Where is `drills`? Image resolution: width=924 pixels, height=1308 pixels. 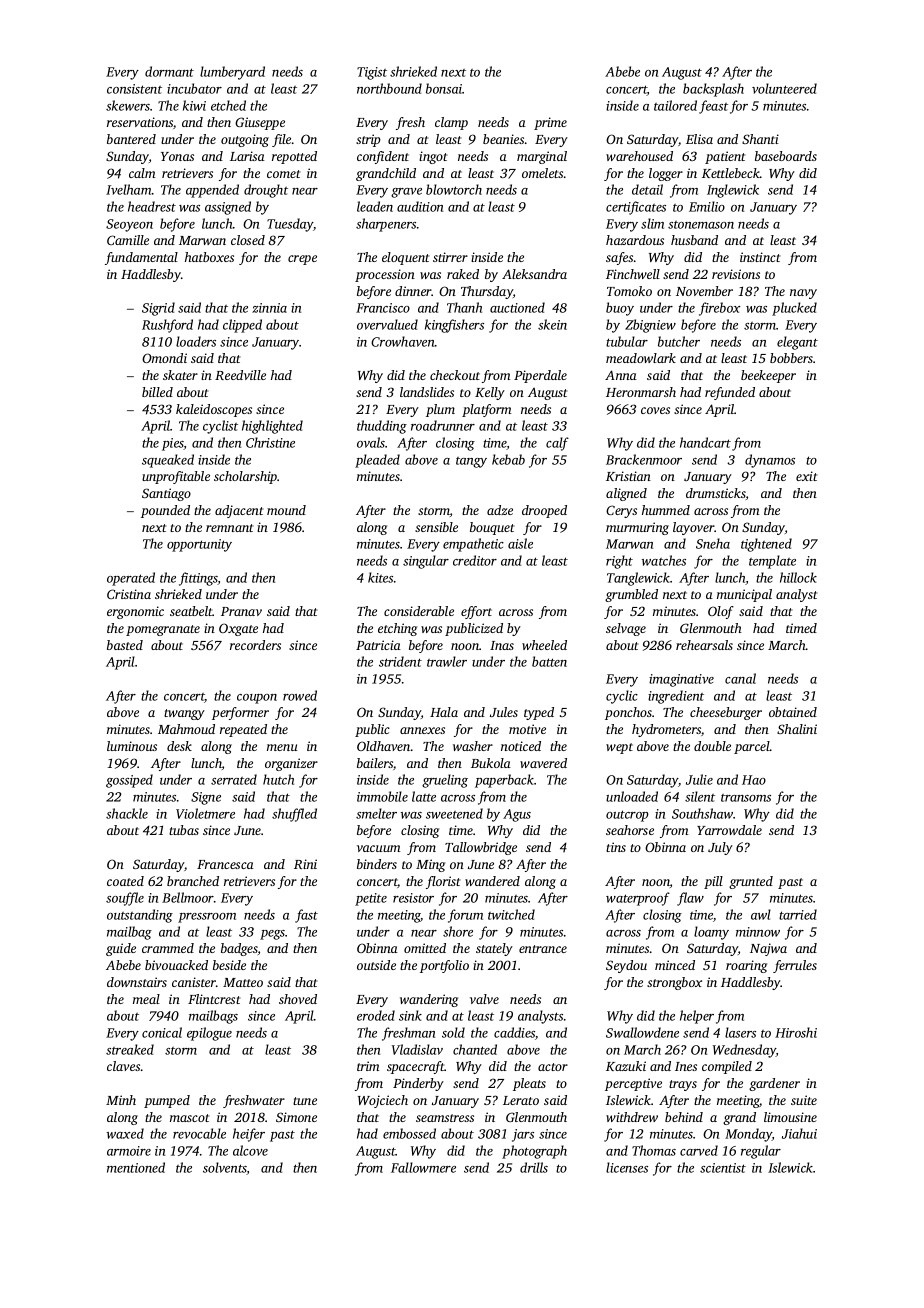 drills is located at coordinates (534, 1167).
